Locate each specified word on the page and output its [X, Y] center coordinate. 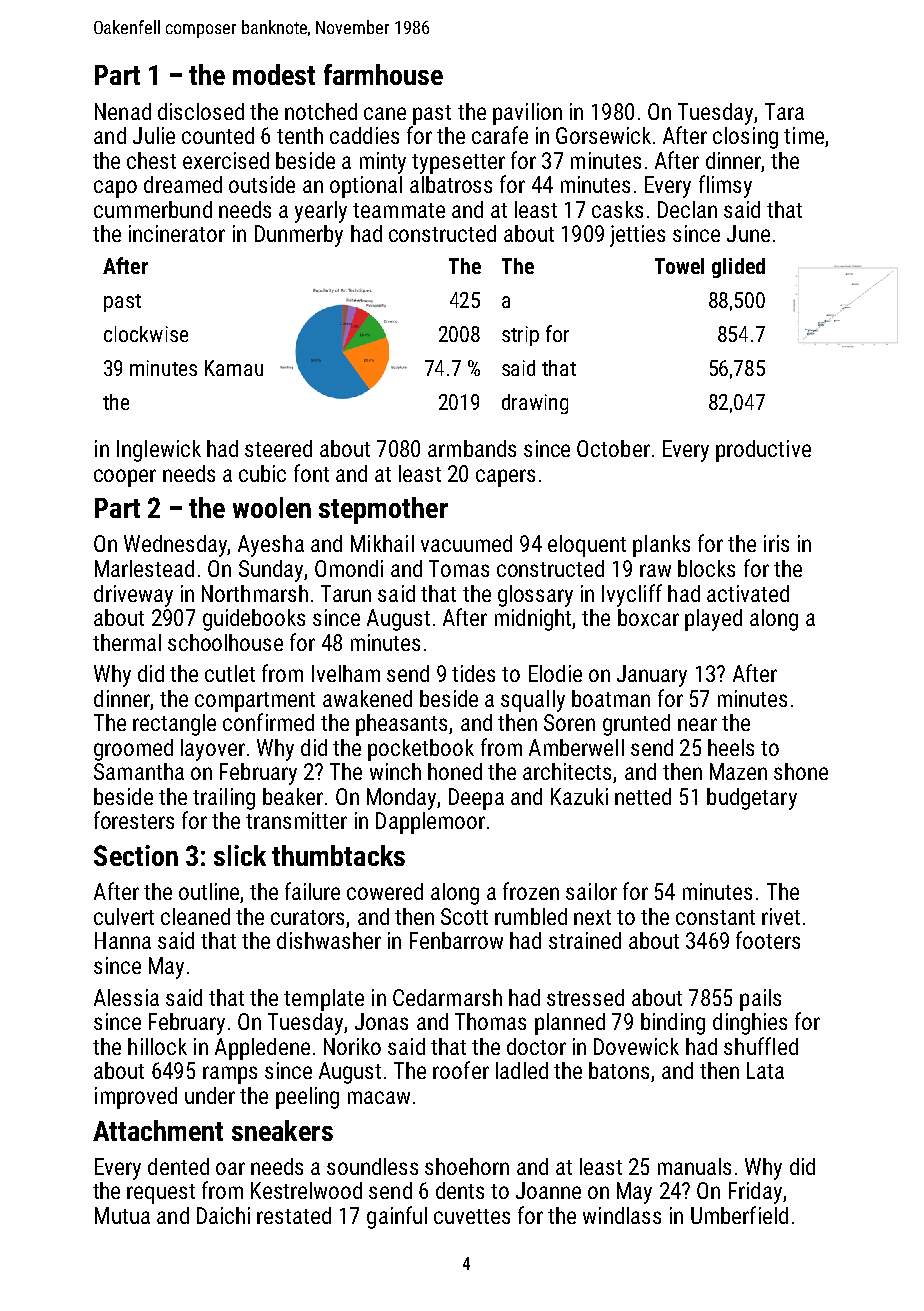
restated [294, 1215]
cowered [385, 891]
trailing [224, 799]
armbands [472, 448]
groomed [133, 750]
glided [738, 268]
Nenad [123, 111]
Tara [784, 111]
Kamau [234, 368]
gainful [397, 1217]
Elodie [555, 673]
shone [801, 771]
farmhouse [383, 74]
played [713, 620]
